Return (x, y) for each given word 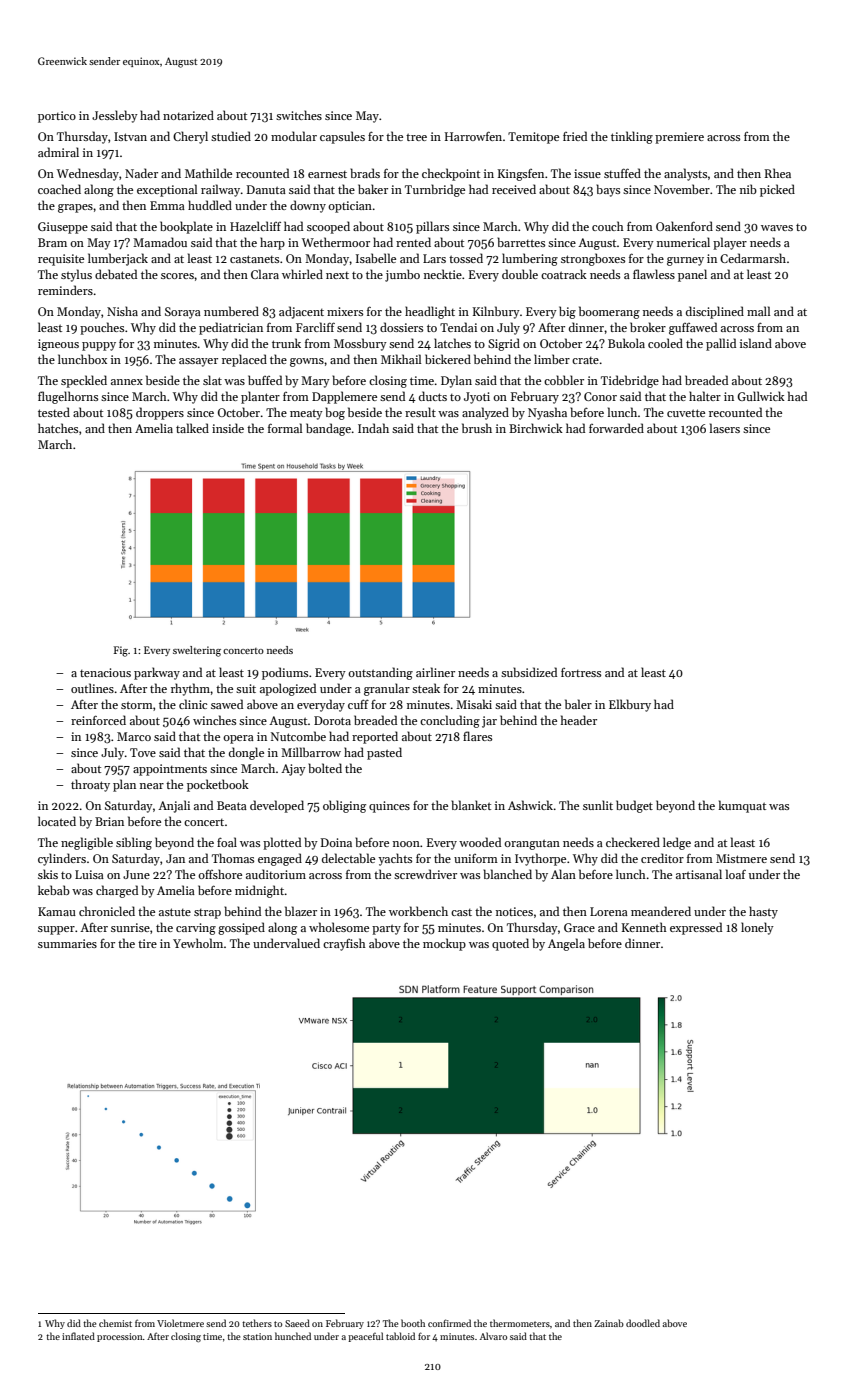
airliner (435, 672)
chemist (115, 1323)
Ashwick (530, 805)
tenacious (105, 672)
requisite (61, 260)
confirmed (449, 1323)
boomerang (609, 312)
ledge (677, 843)
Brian (109, 821)
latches (452, 343)
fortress (581, 672)
